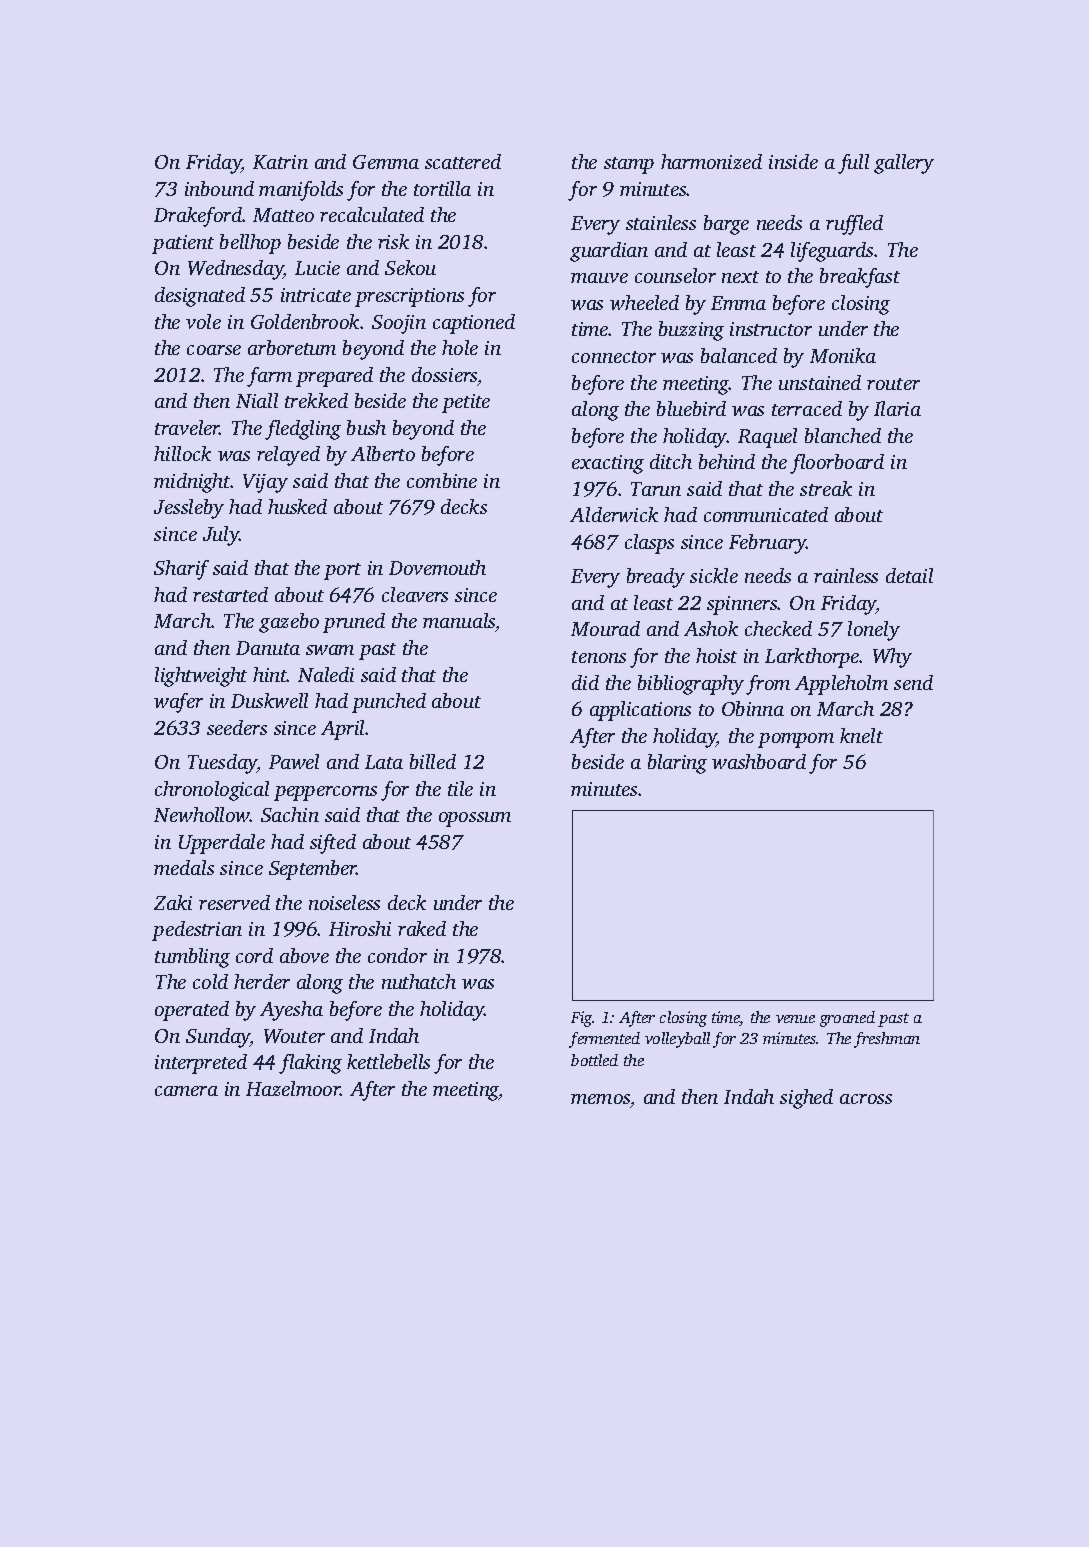 The image size is (1089, 1547). Describe the element at coordinates (711, 628) in the screenshot. I see `Ashok` at that location.
